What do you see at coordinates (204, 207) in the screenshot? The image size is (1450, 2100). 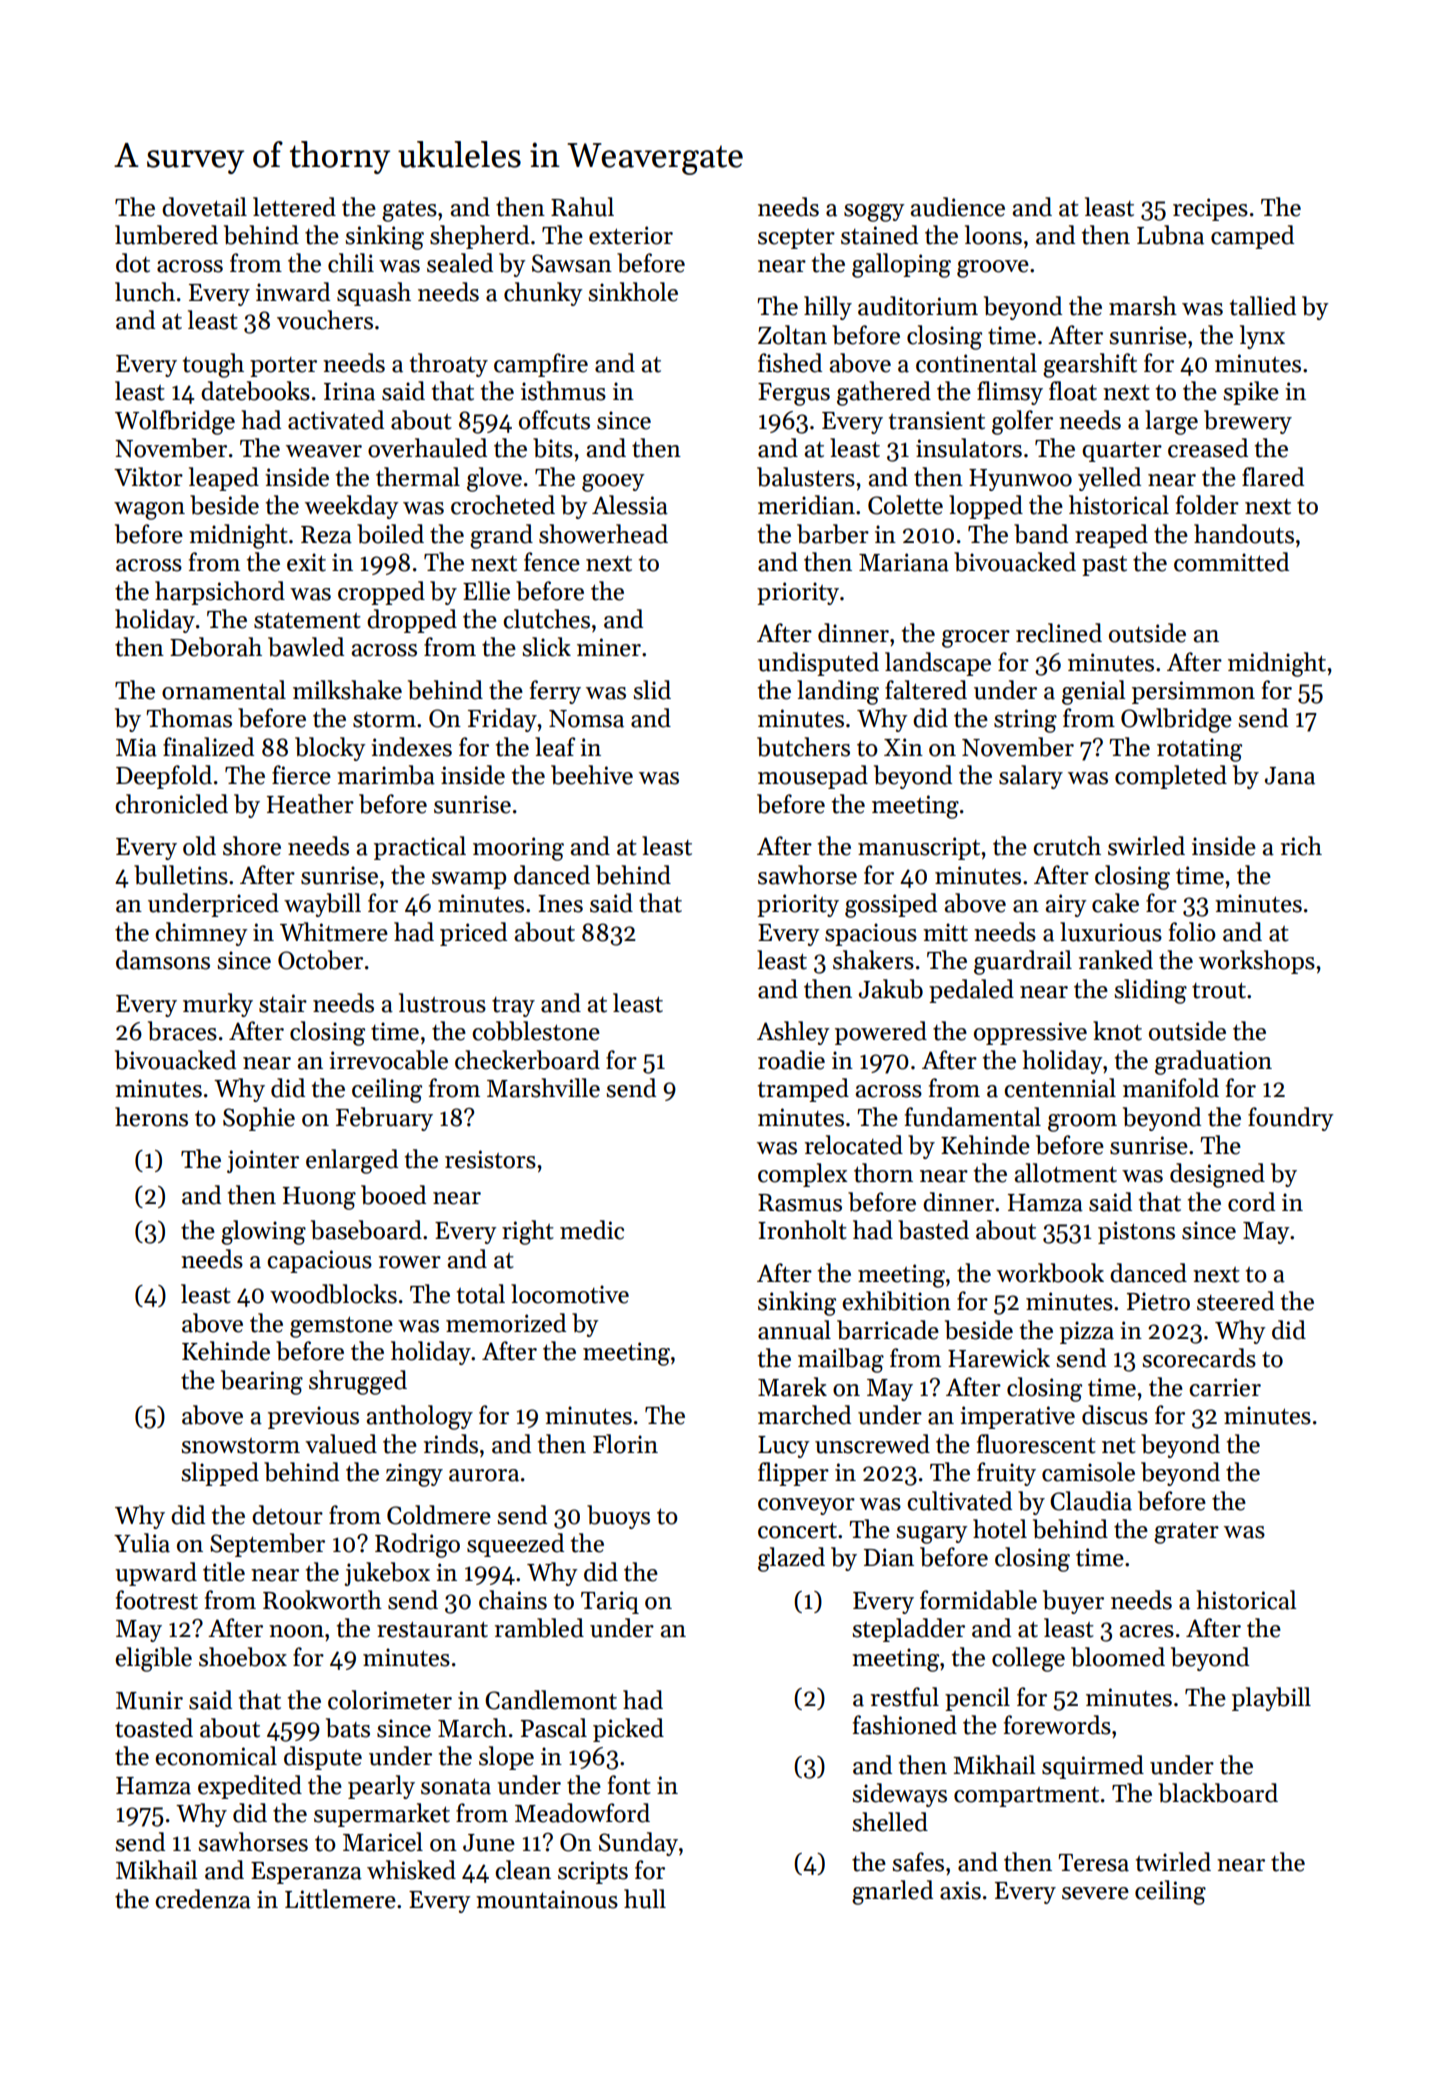 I see `dovetail` at bounding box center [204, 207].
